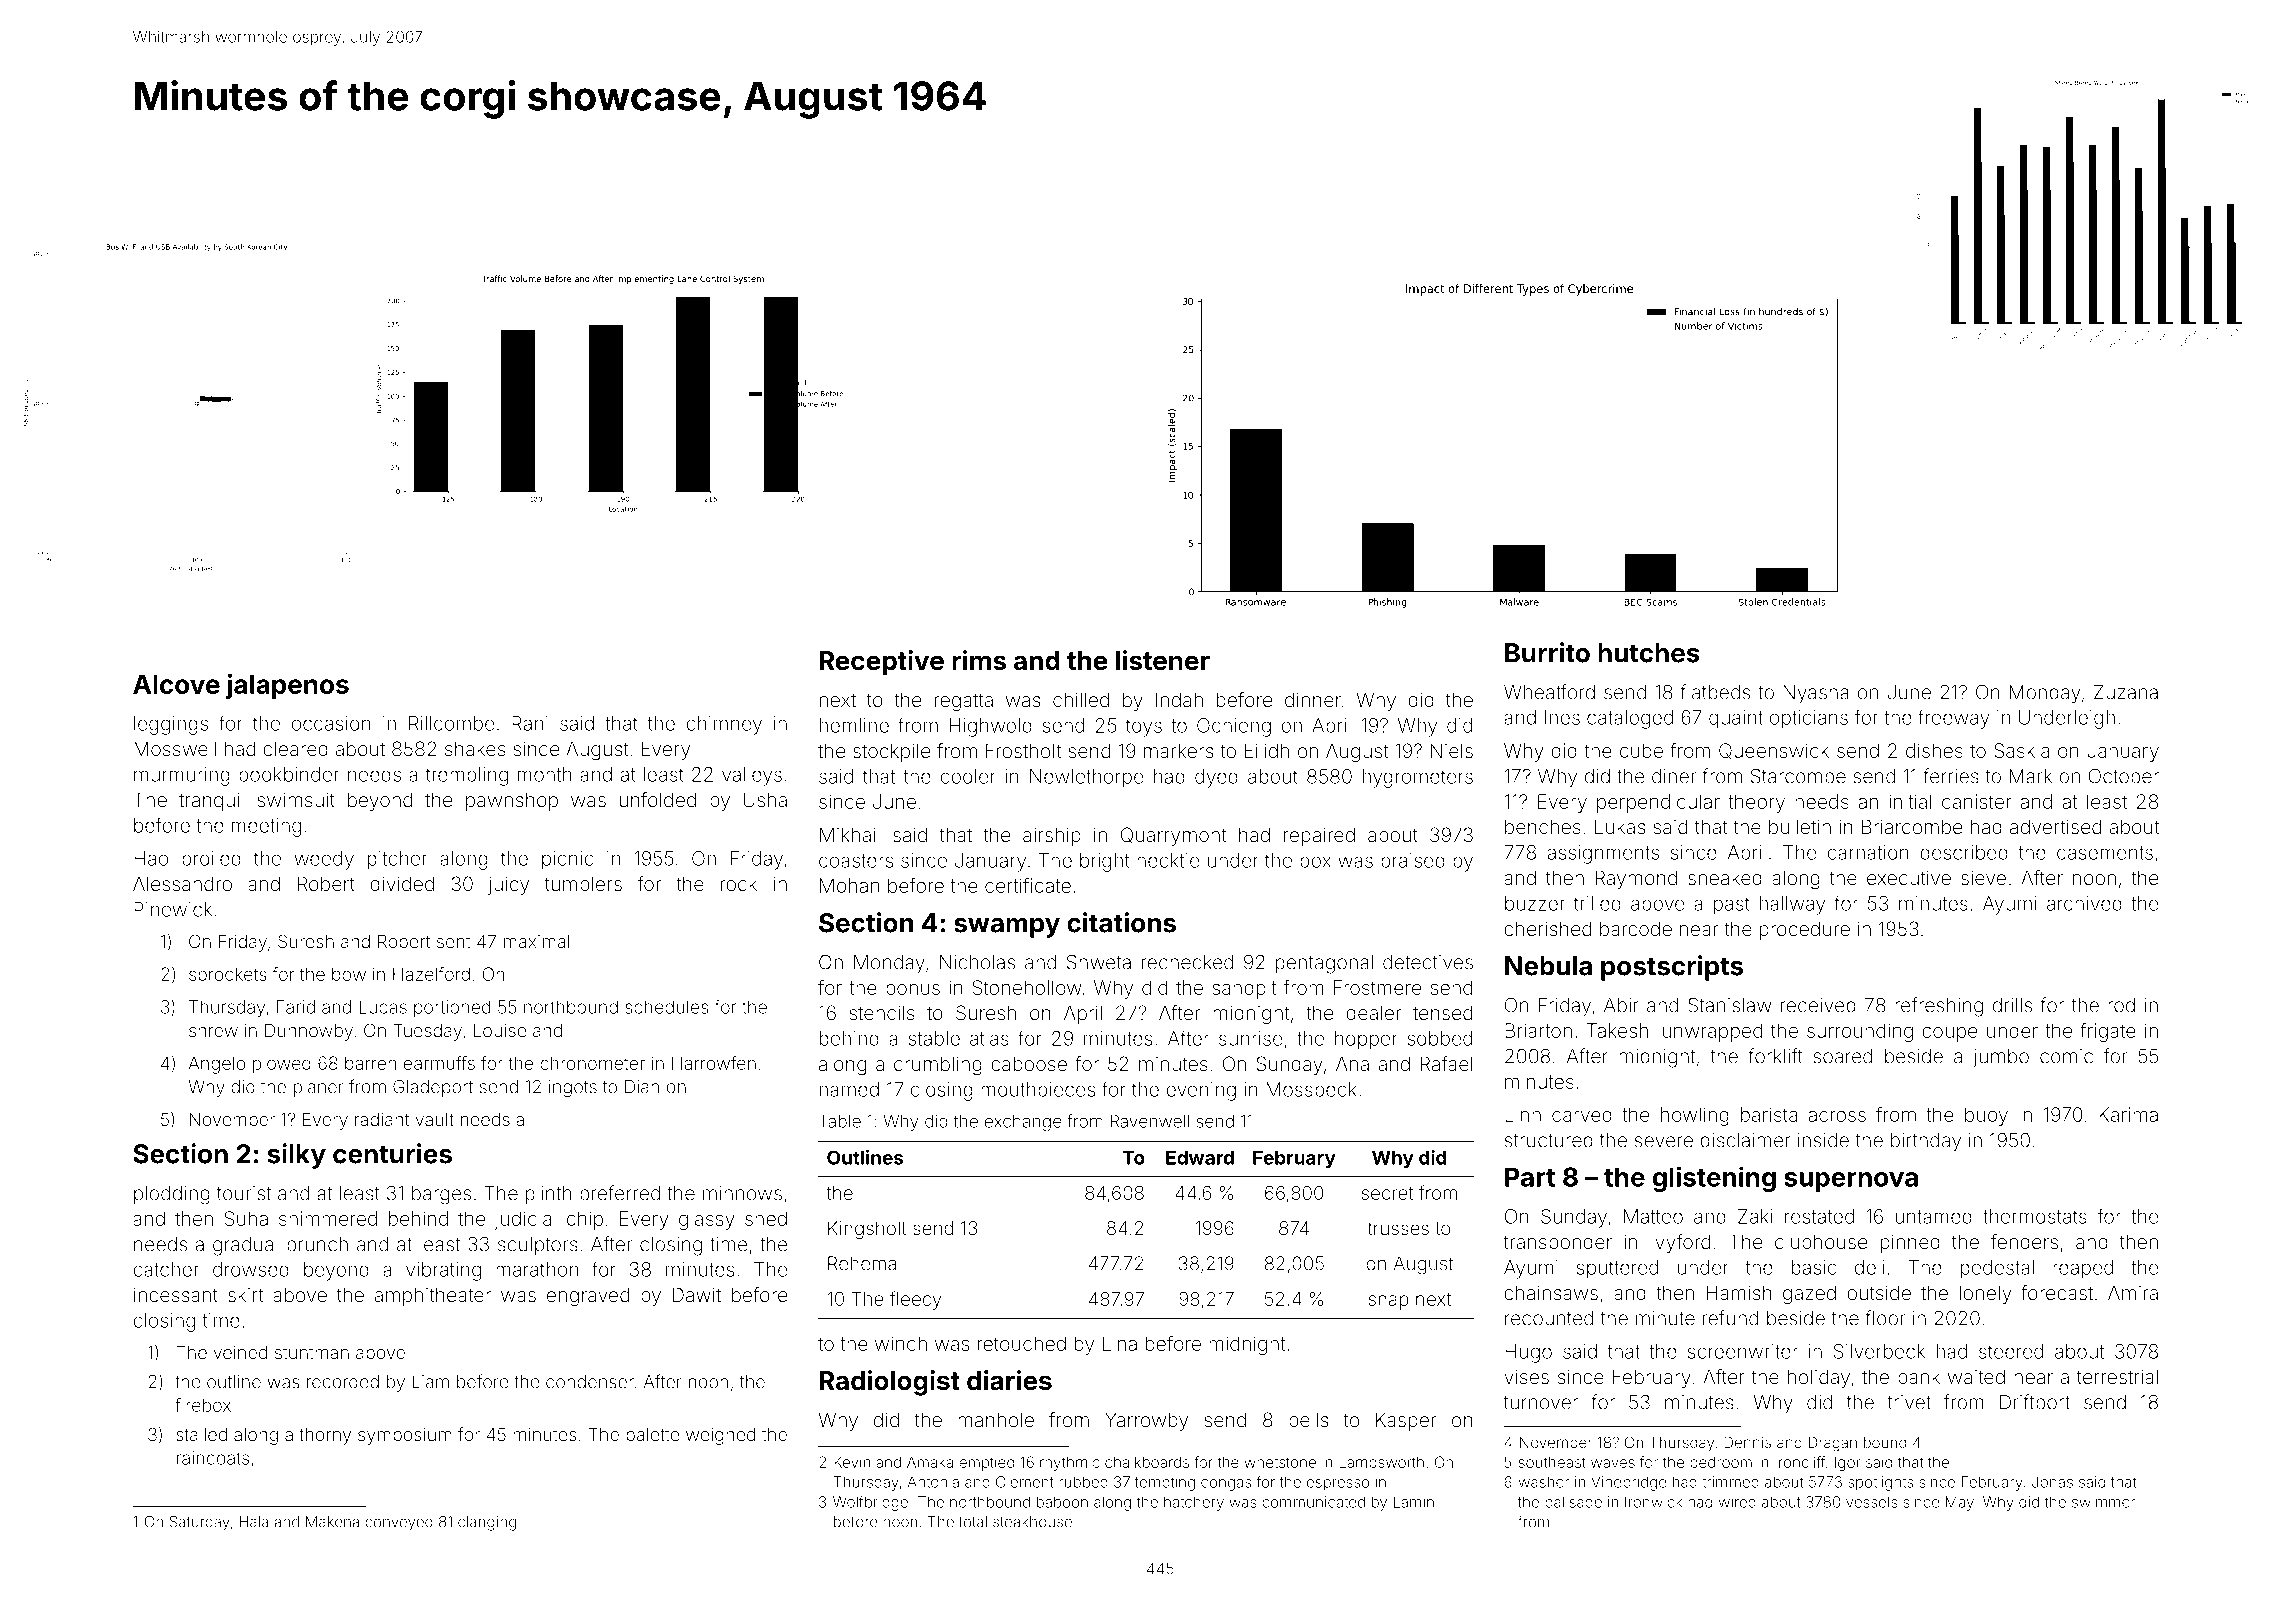 This screenshot has width=2292, height=1621. What do you see at coordinates (1389, 1302) in the screenshot?
I see `snap` at bounding box center [1389, 1302].
